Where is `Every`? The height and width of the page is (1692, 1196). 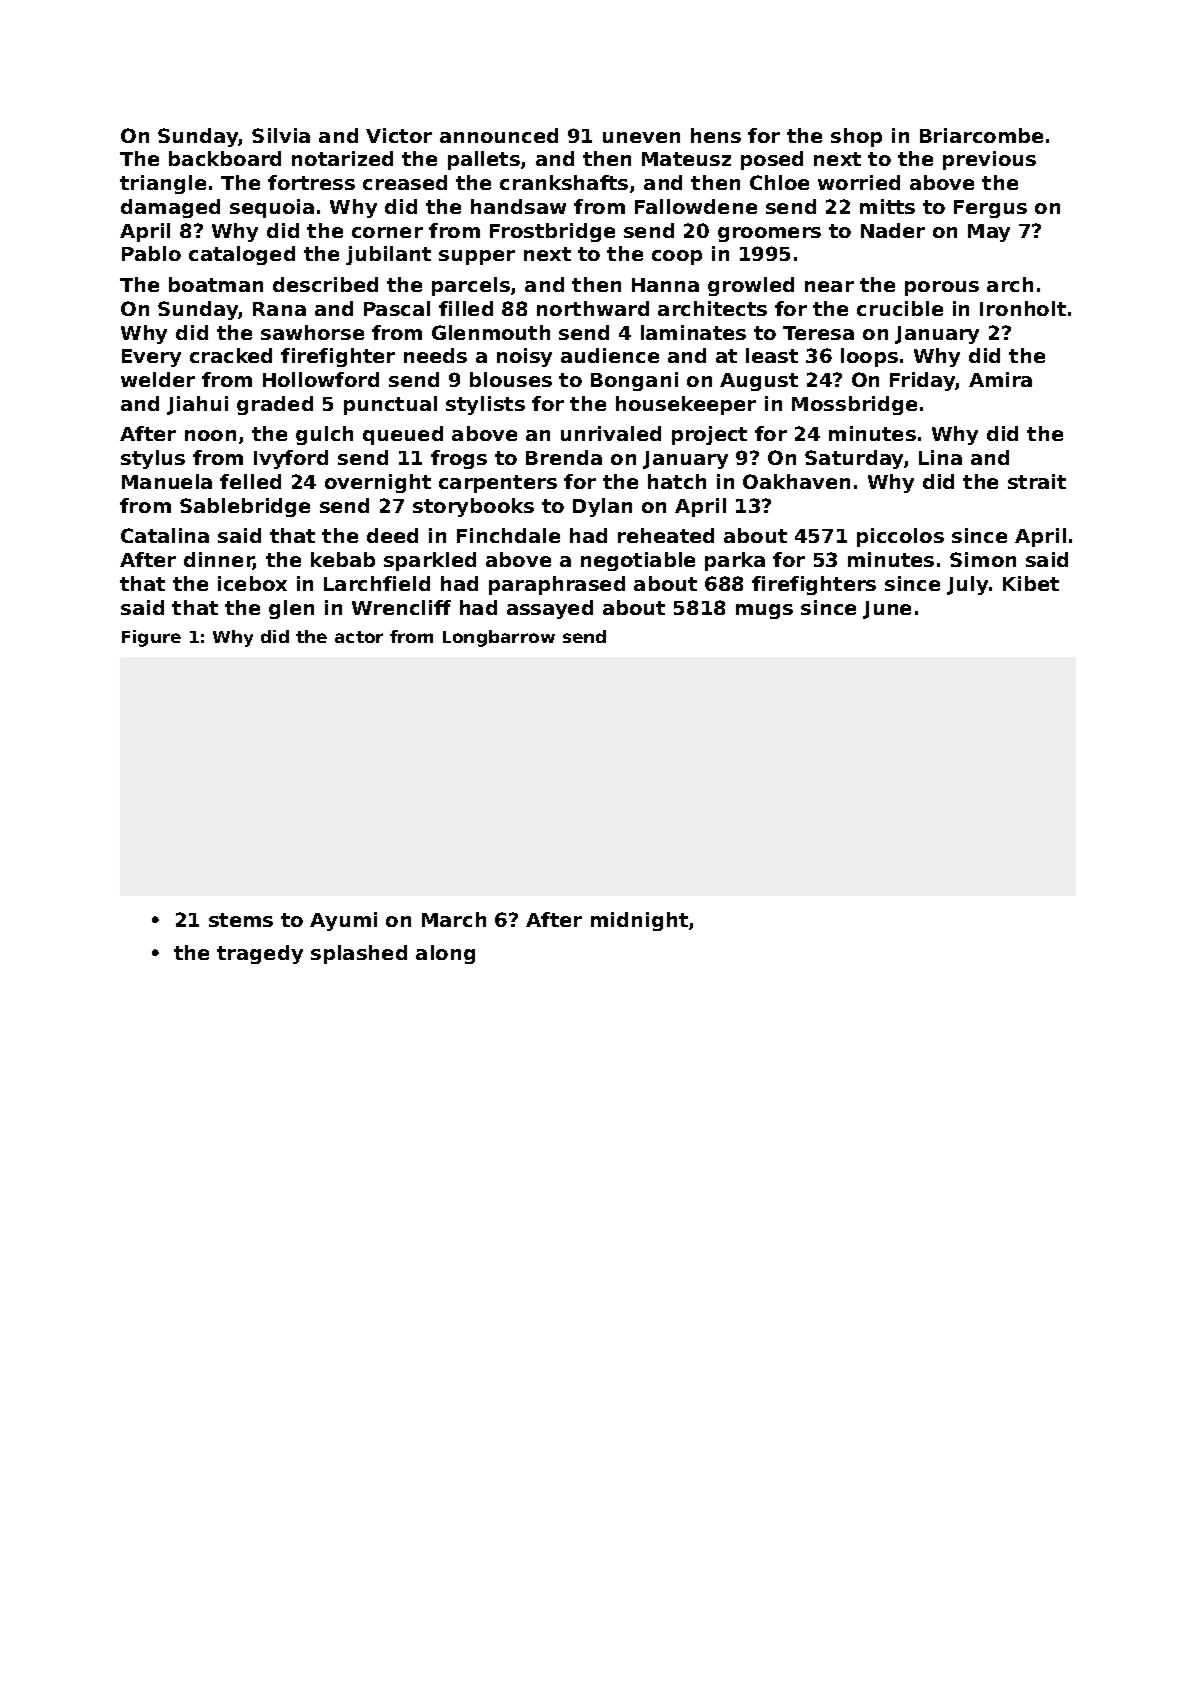 Every is located at coordinates (151, 358).
